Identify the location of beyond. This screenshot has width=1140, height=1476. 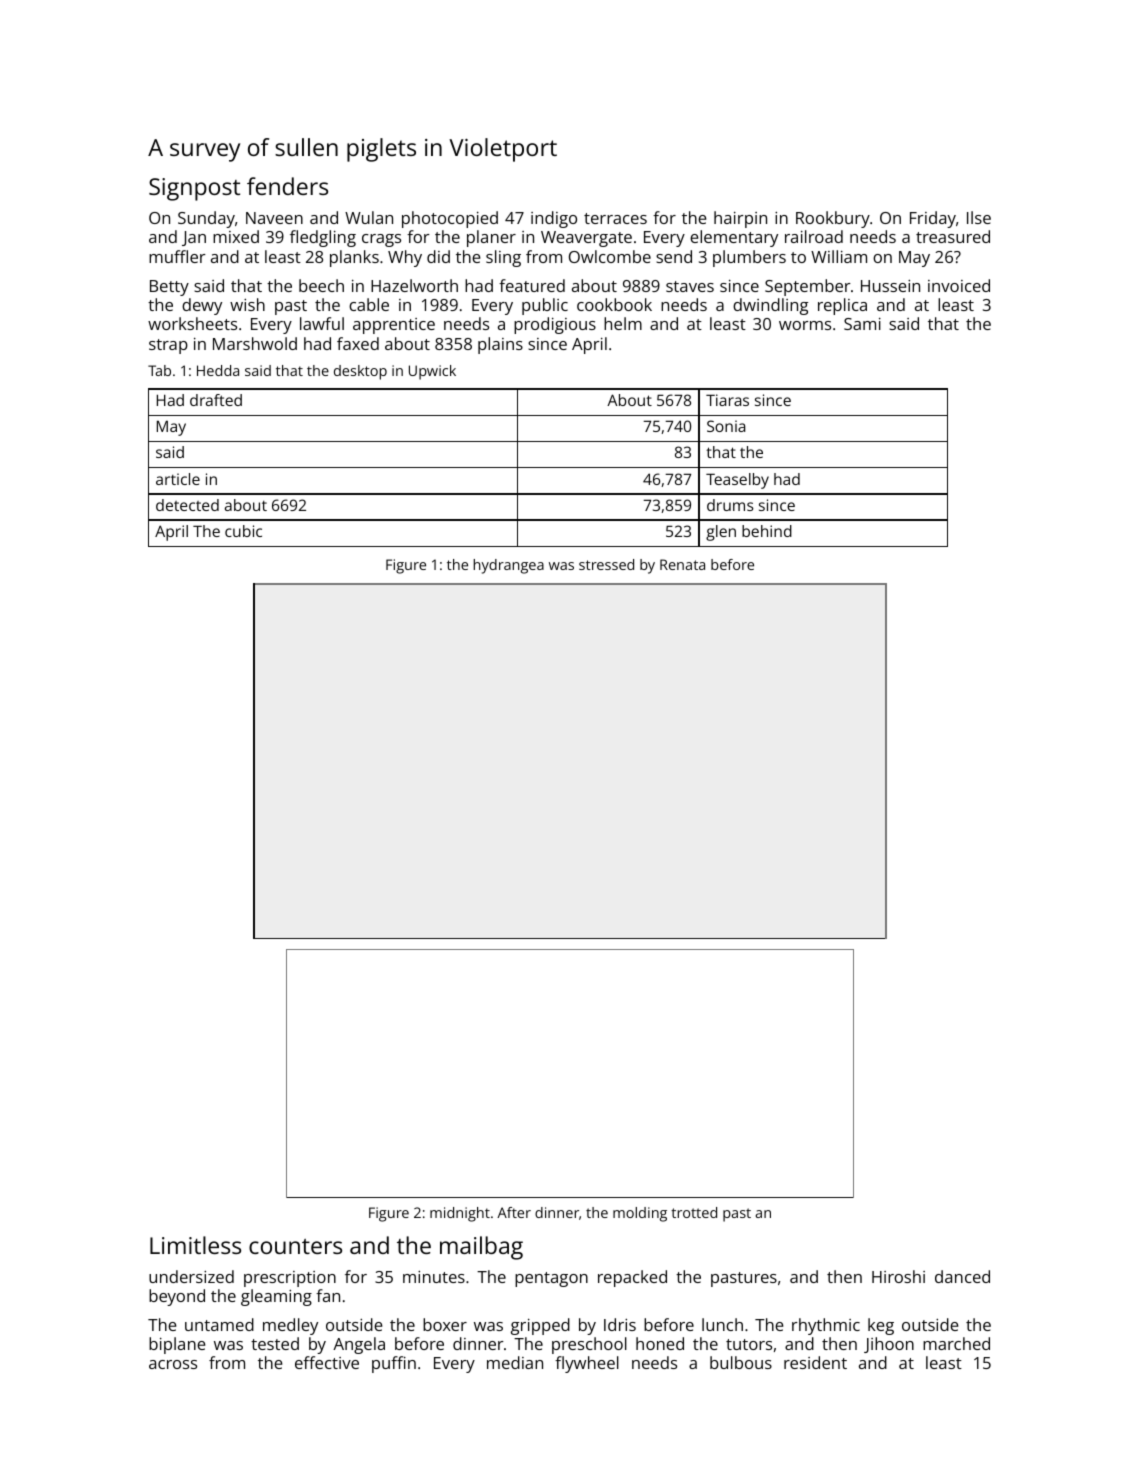
(177, 1297).
